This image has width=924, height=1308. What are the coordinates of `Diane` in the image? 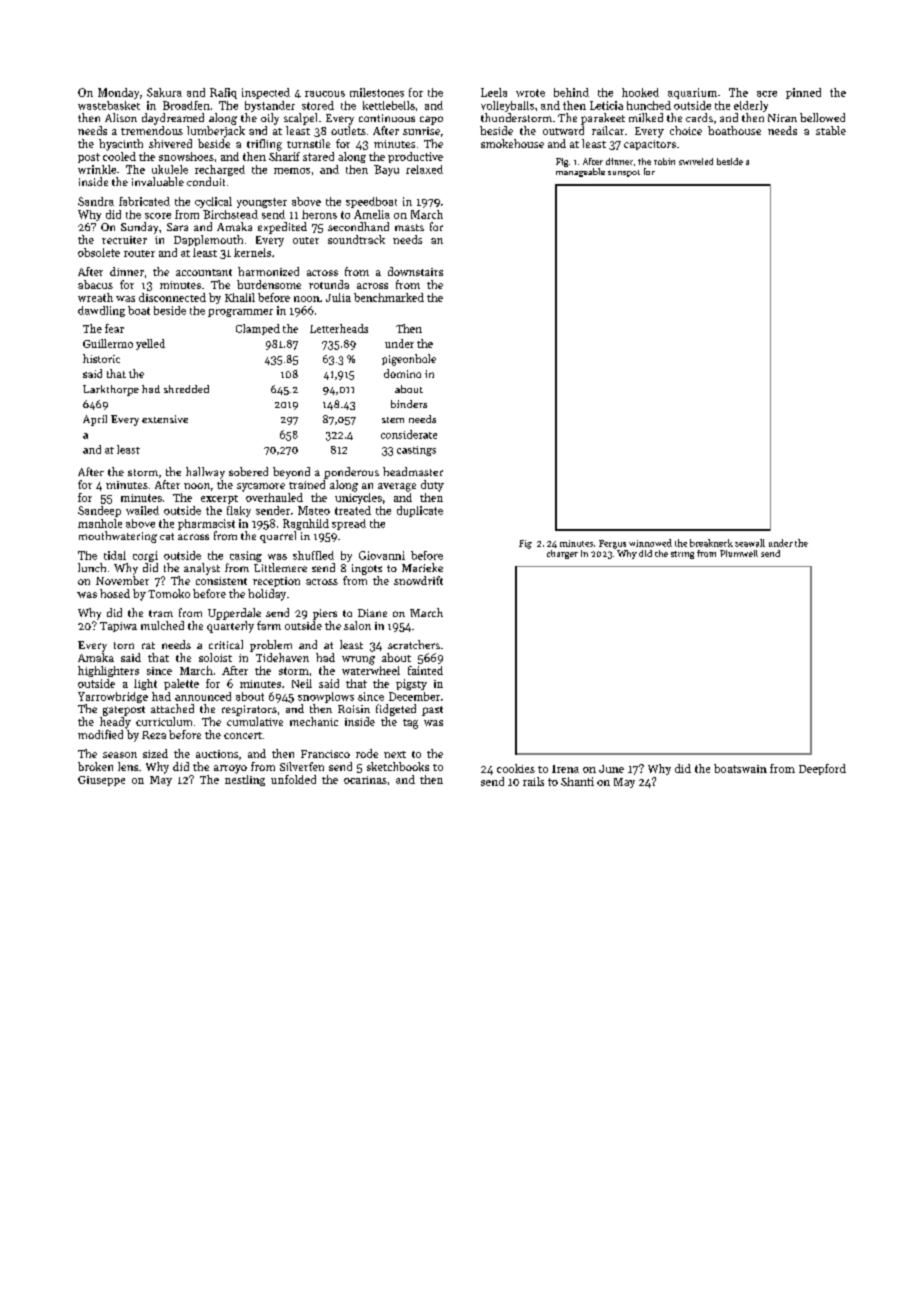 It's located at (372, 613).
